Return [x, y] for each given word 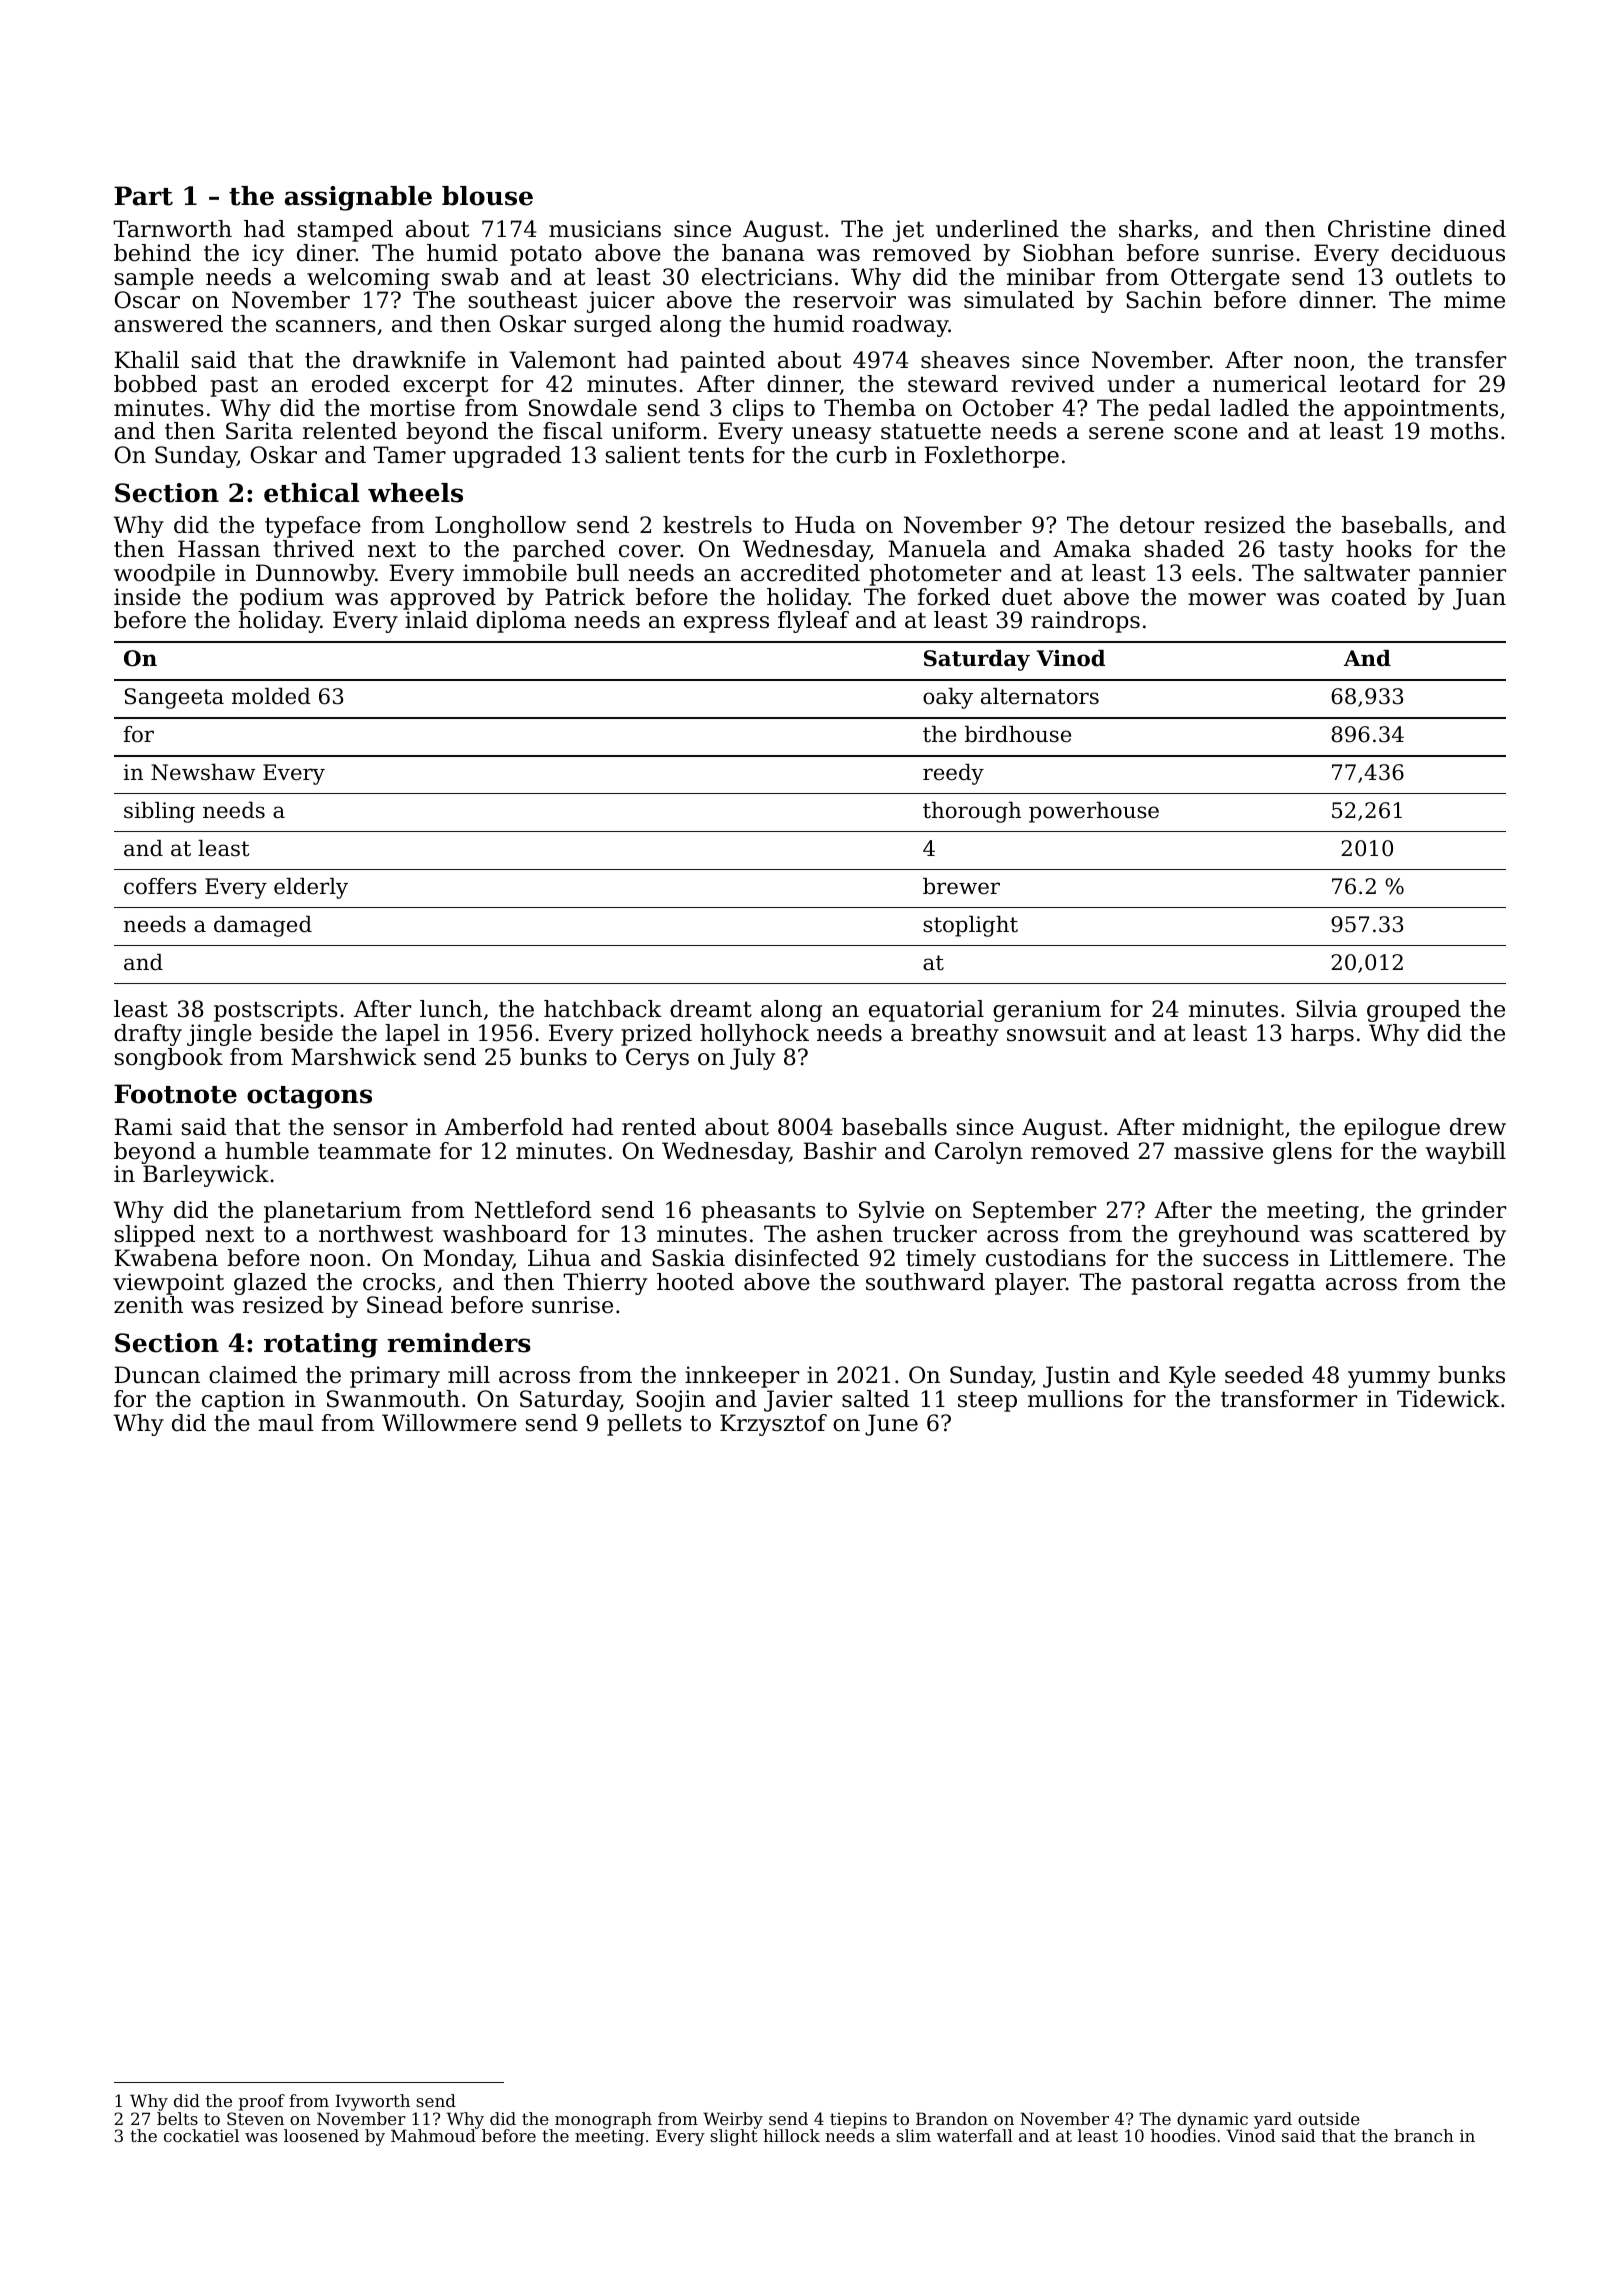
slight [734, 2137]
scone [1206, 433]
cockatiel [201, 2135]
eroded [351, 384]
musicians [605, 229]
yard [1273, 2120]
